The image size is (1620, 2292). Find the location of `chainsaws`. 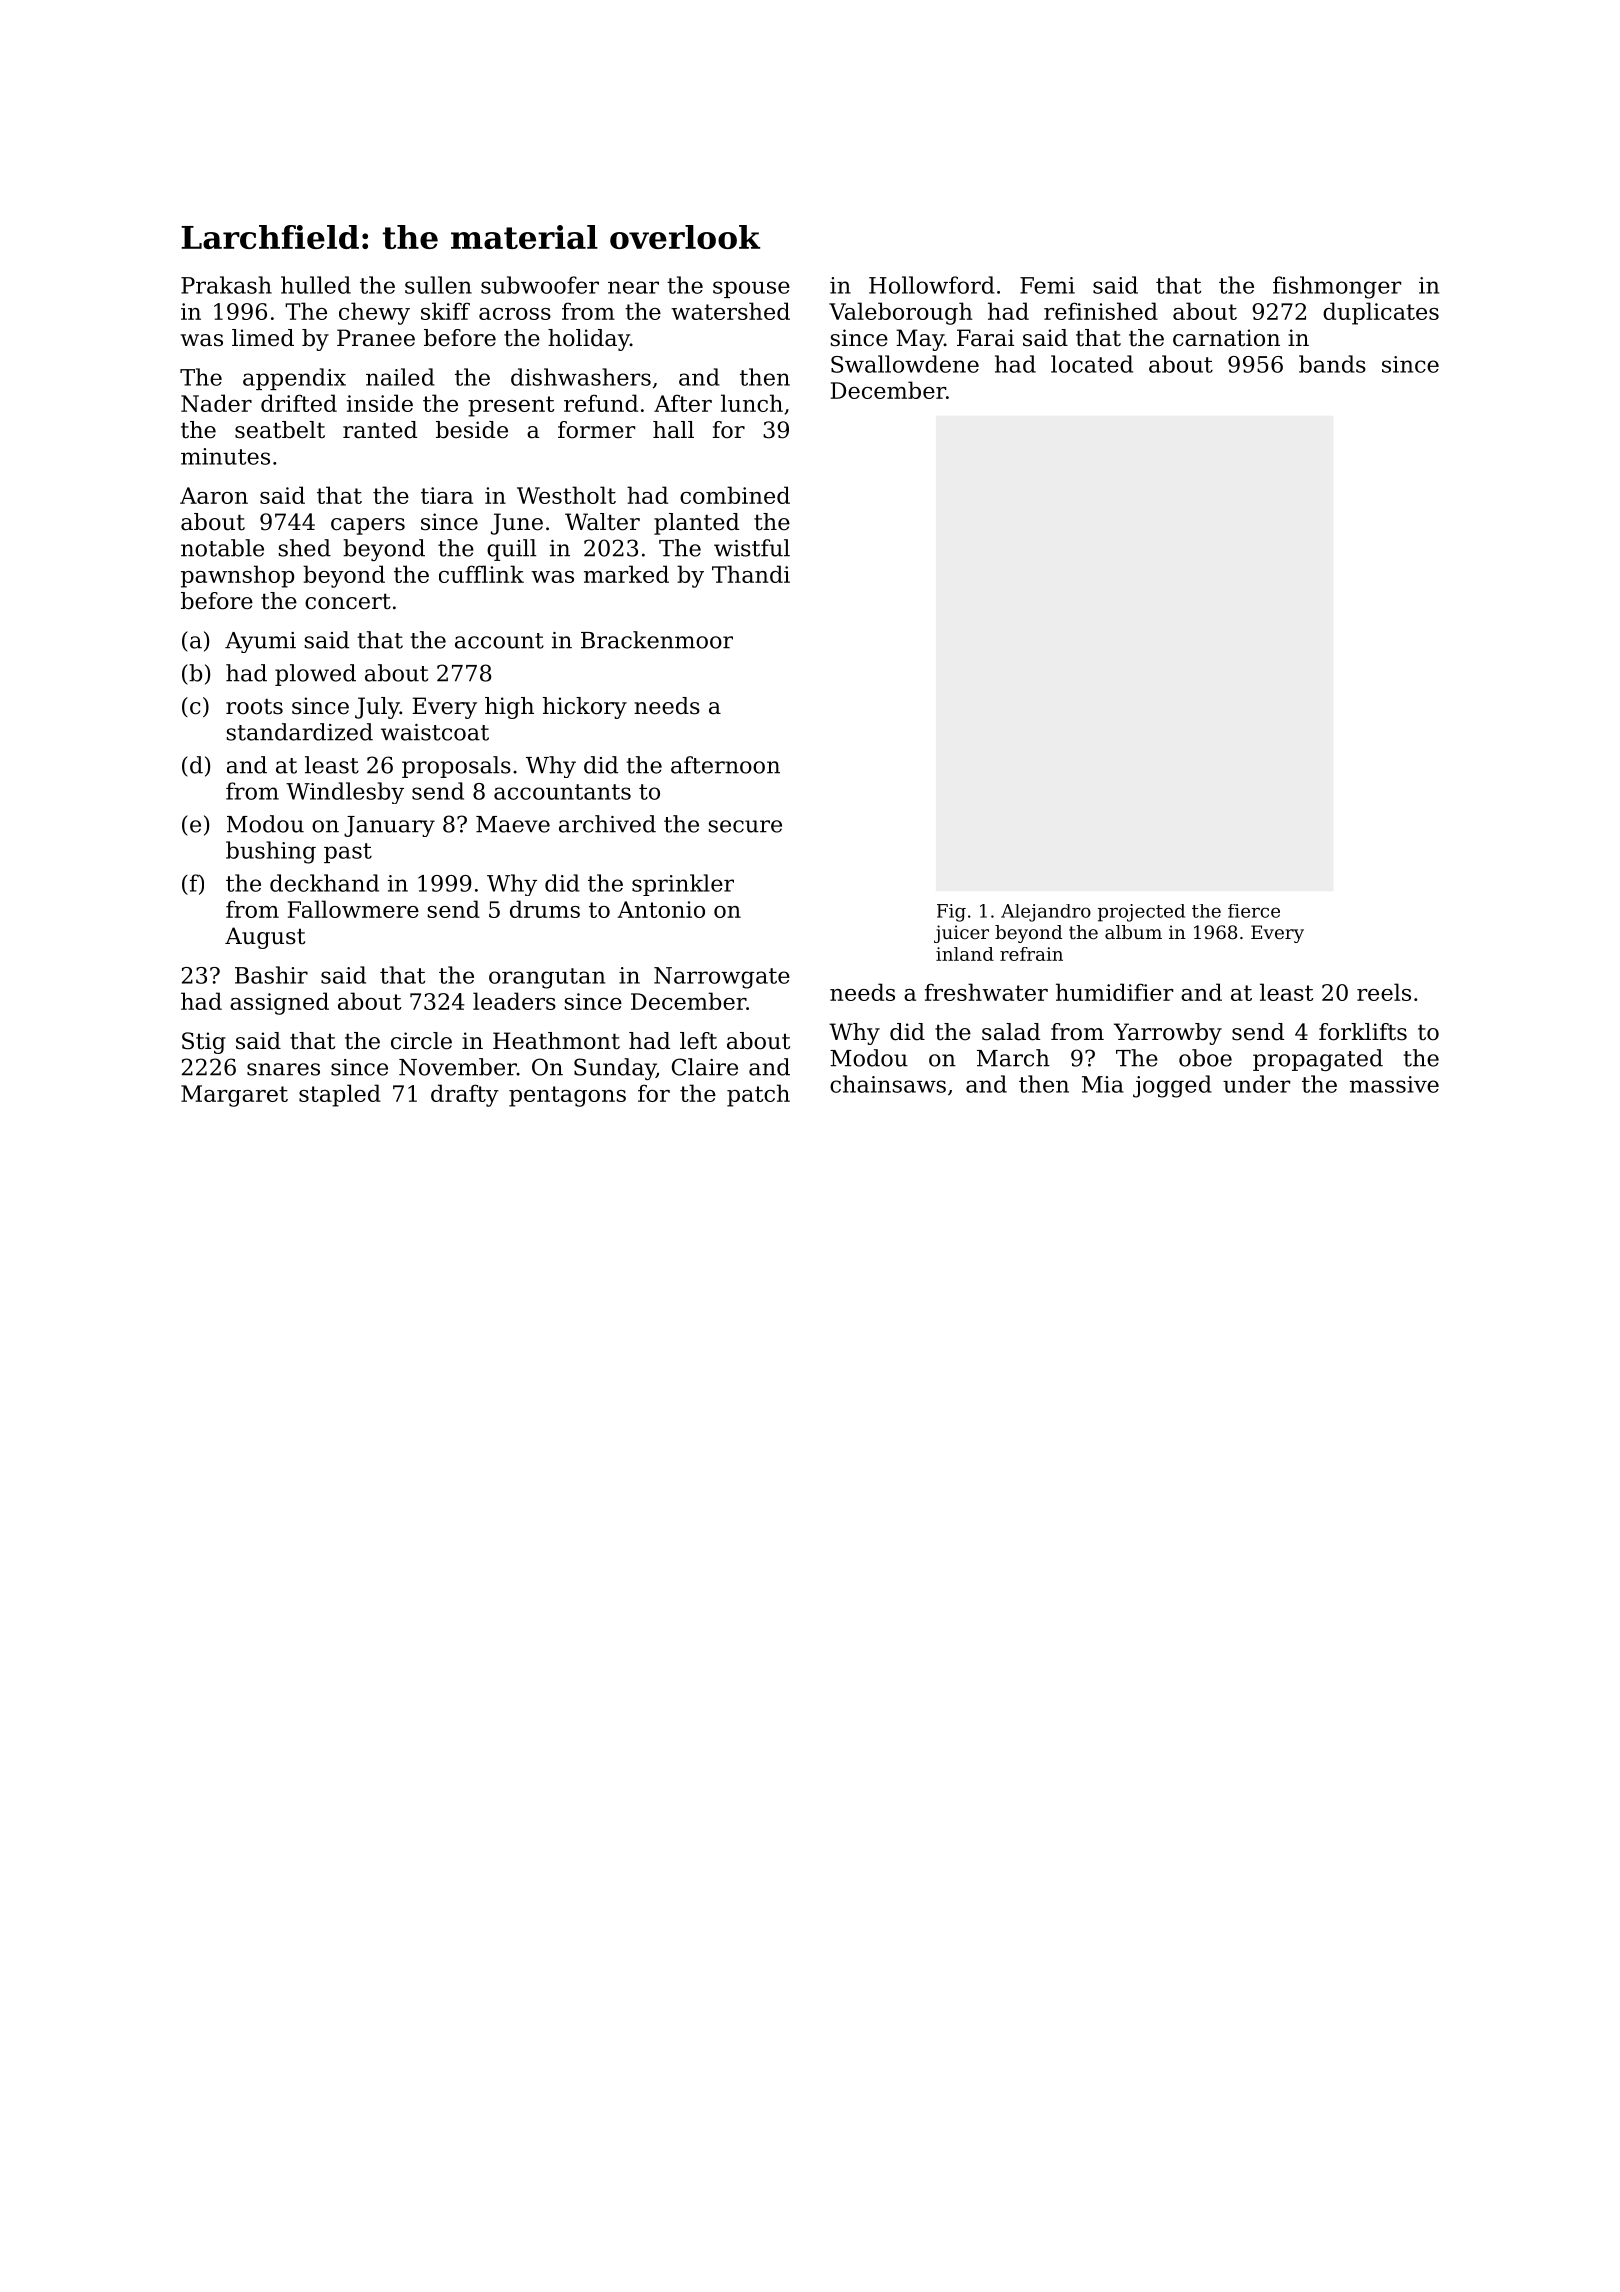

chainsaws is located at coordinates (888, 1084).
